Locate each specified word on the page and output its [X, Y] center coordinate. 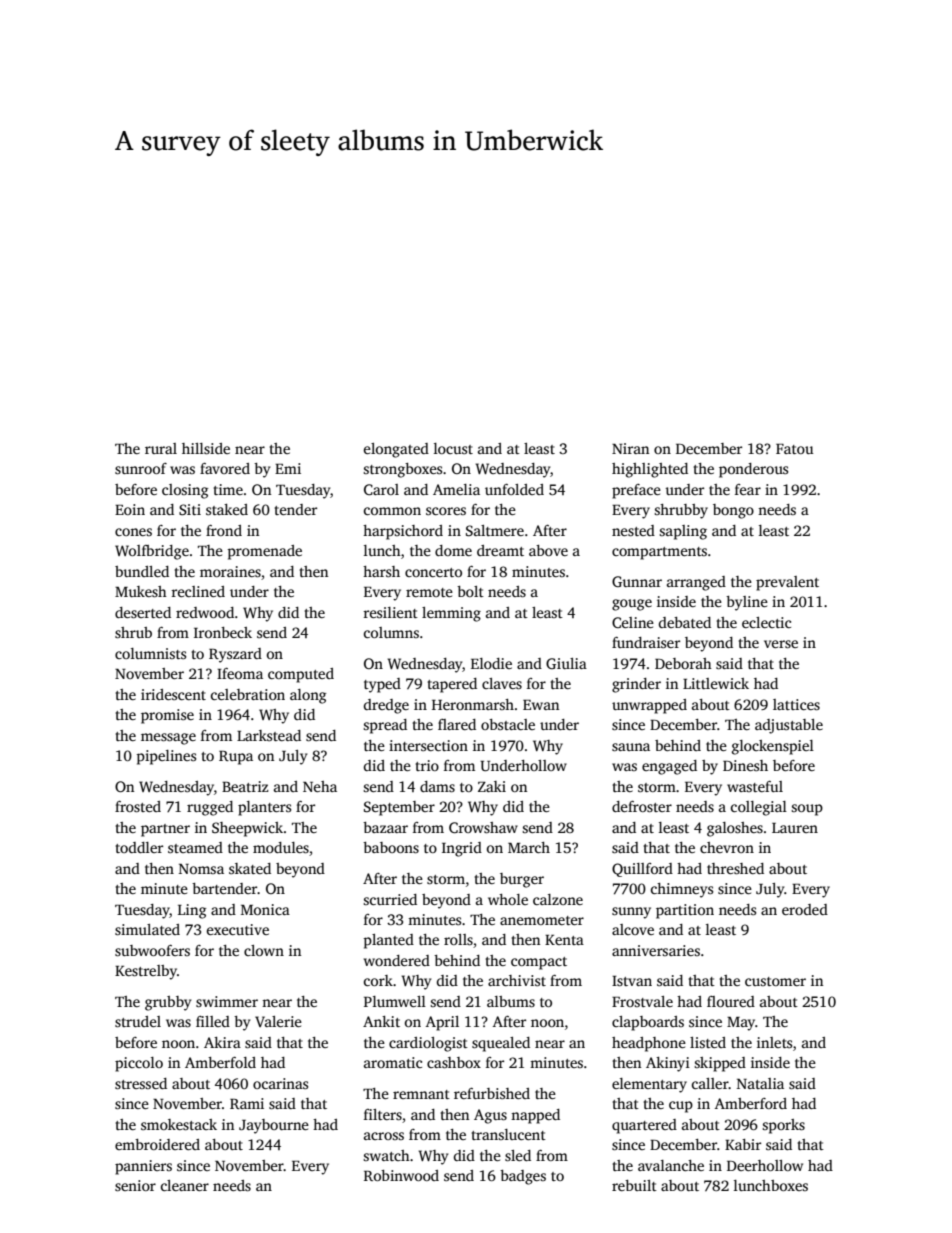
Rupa [236, 758]
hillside [206, 448]
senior [135, 1185]
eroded [805, 909]
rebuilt [634, 1185]
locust [453, 448]
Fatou [794, 449]
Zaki [492, 786]
